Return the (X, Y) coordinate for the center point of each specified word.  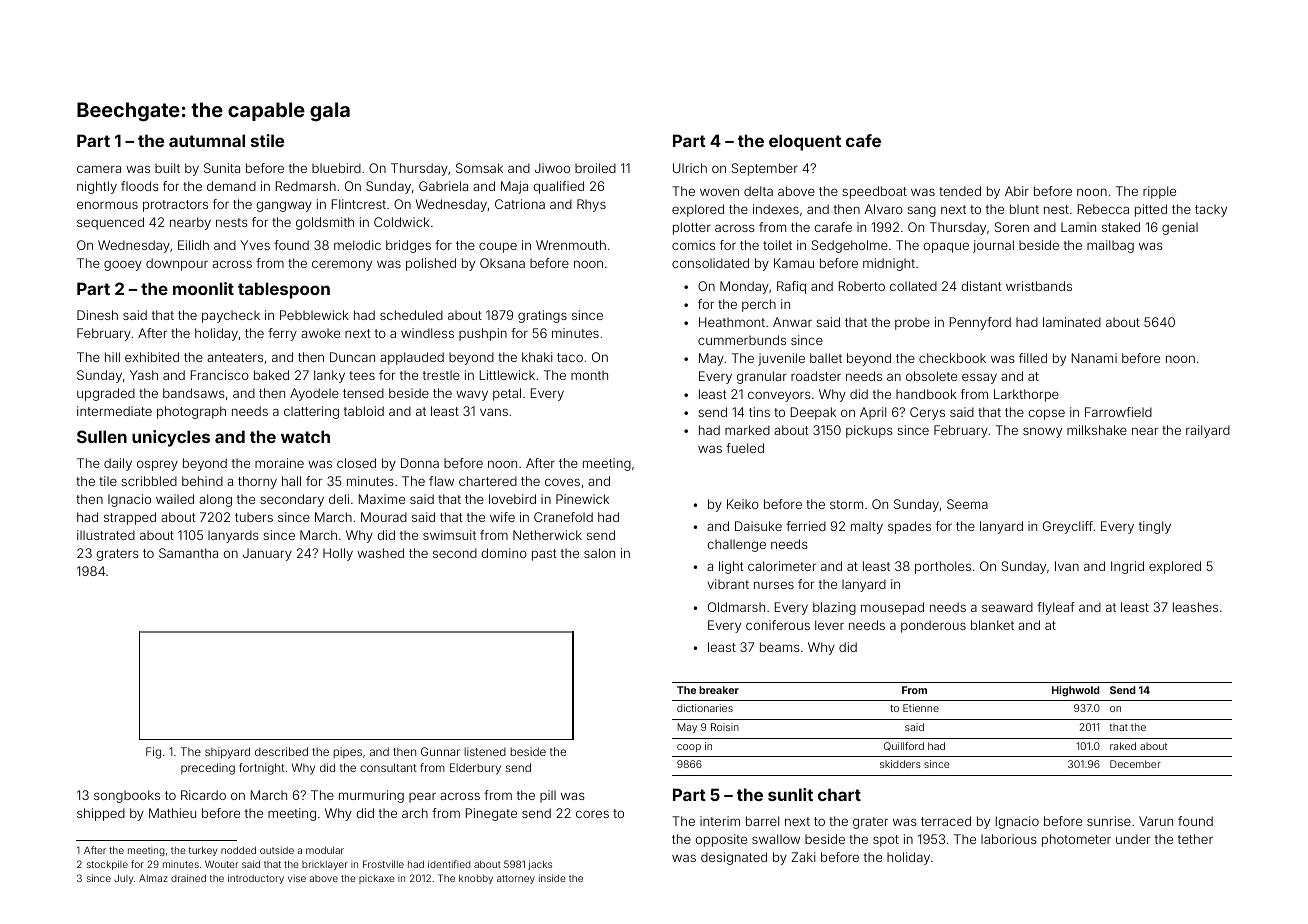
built (167, 168)
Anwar (792, 322)
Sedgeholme (850, 246)
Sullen (102, 436)
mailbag (1110, 246)
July (123, 879)
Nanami (1094, 358)
